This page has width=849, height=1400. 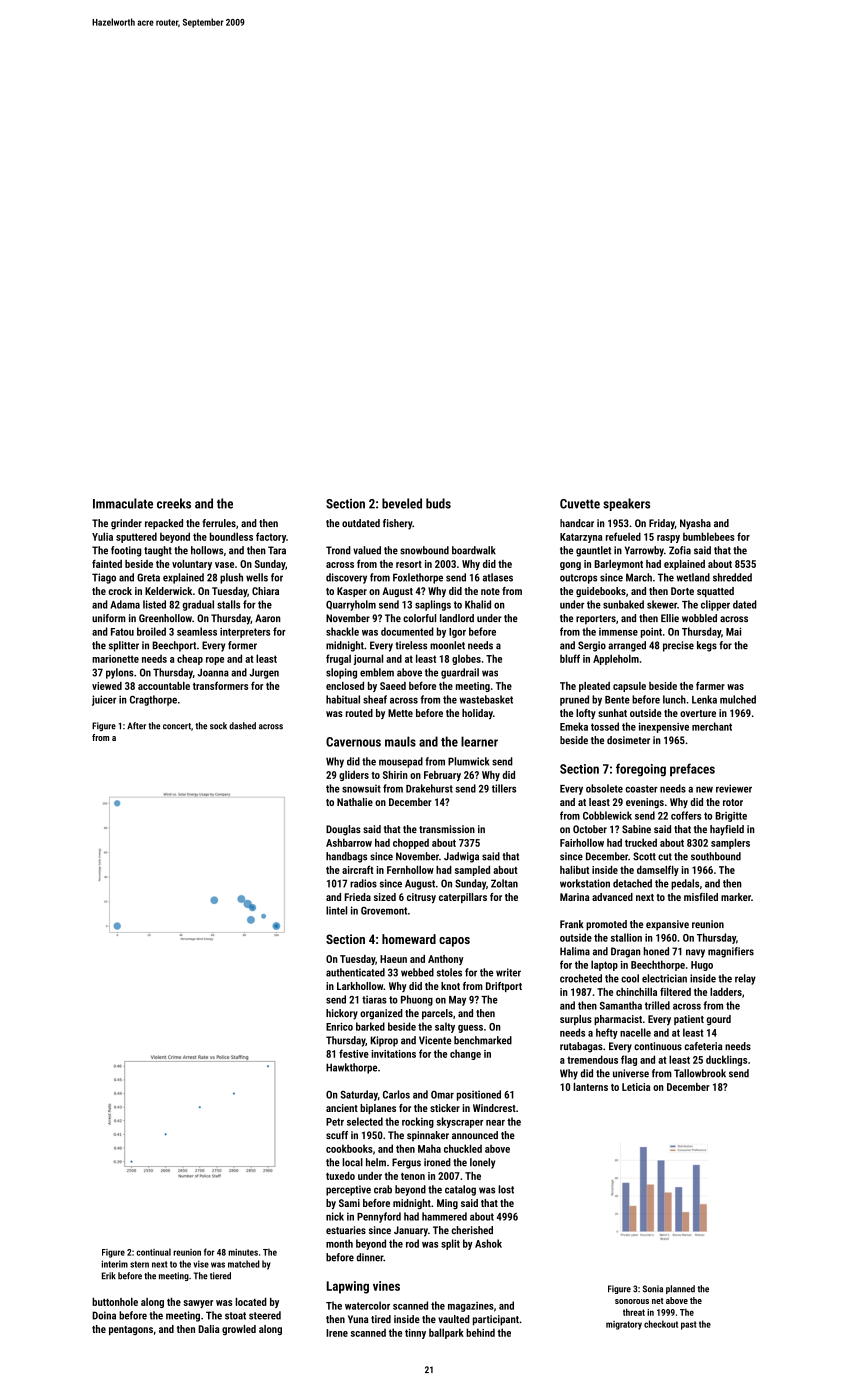 What do you see at coordinates (136, 726) in the page?
I see `After` at bounding box center [136, 726].
